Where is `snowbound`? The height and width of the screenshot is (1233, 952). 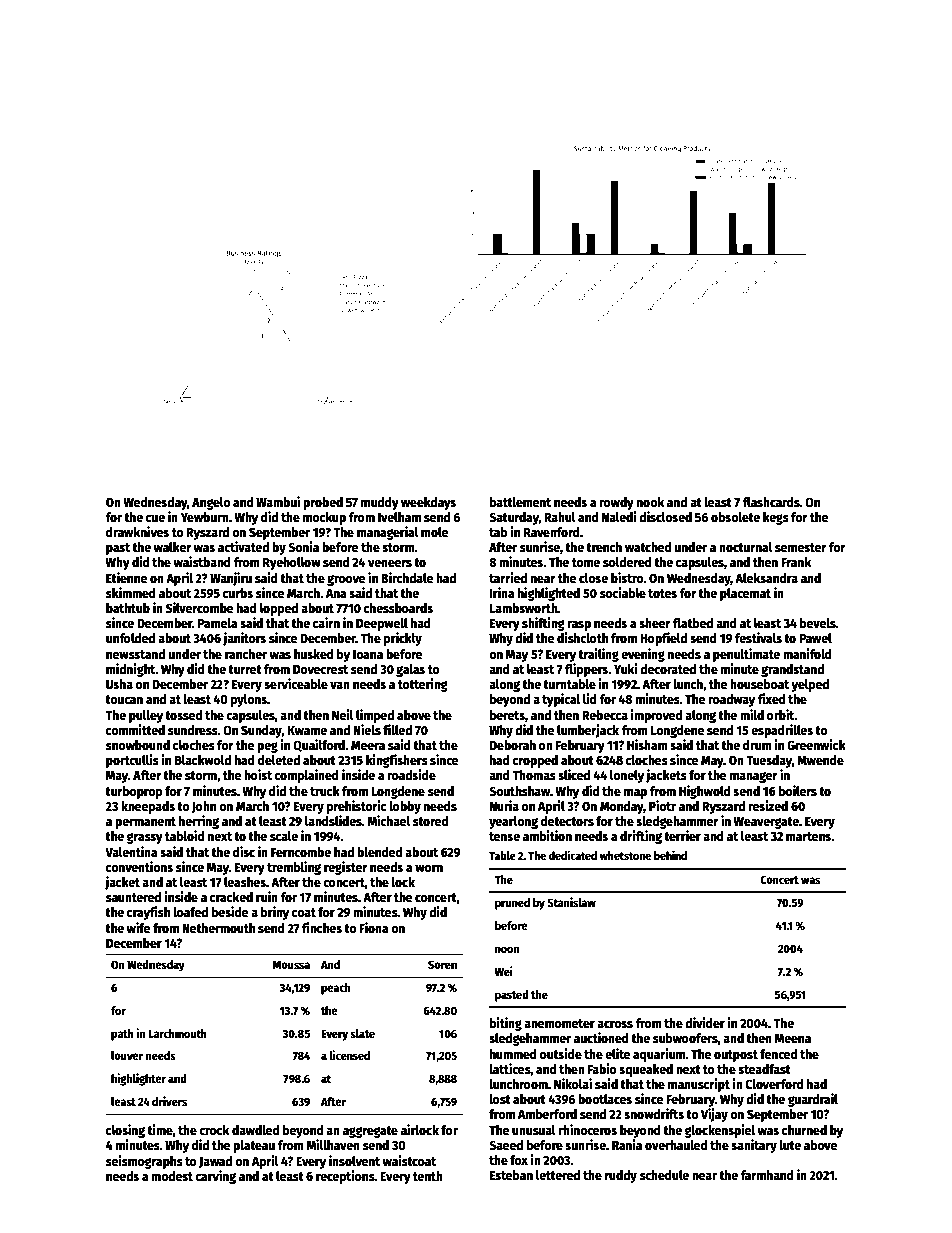
snowbound is located at coordinates (138, 745).
